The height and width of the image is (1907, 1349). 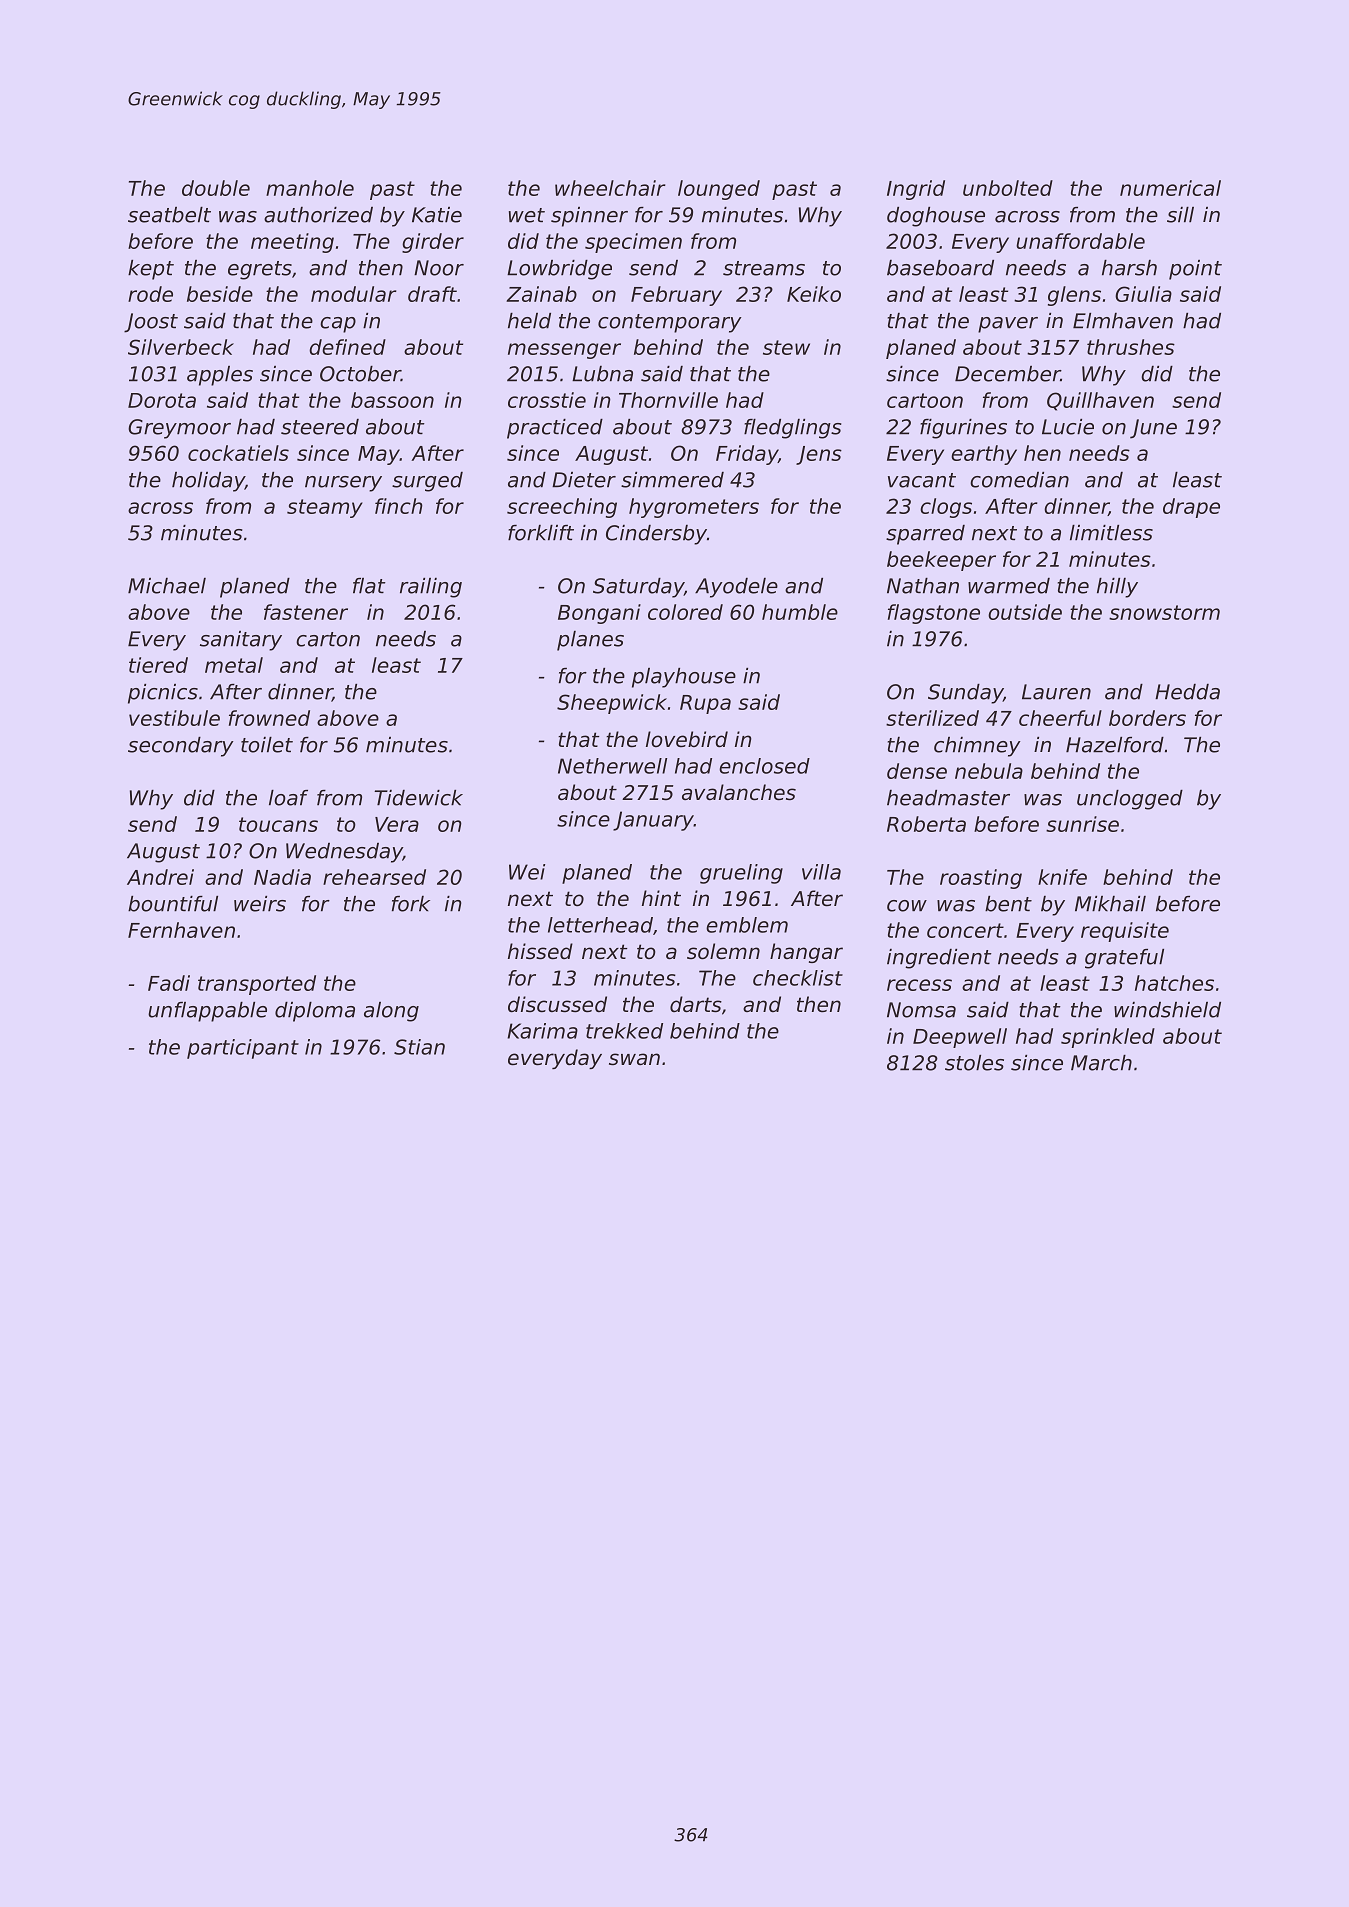 I want to click on humble, so click(x=800, y=612).
